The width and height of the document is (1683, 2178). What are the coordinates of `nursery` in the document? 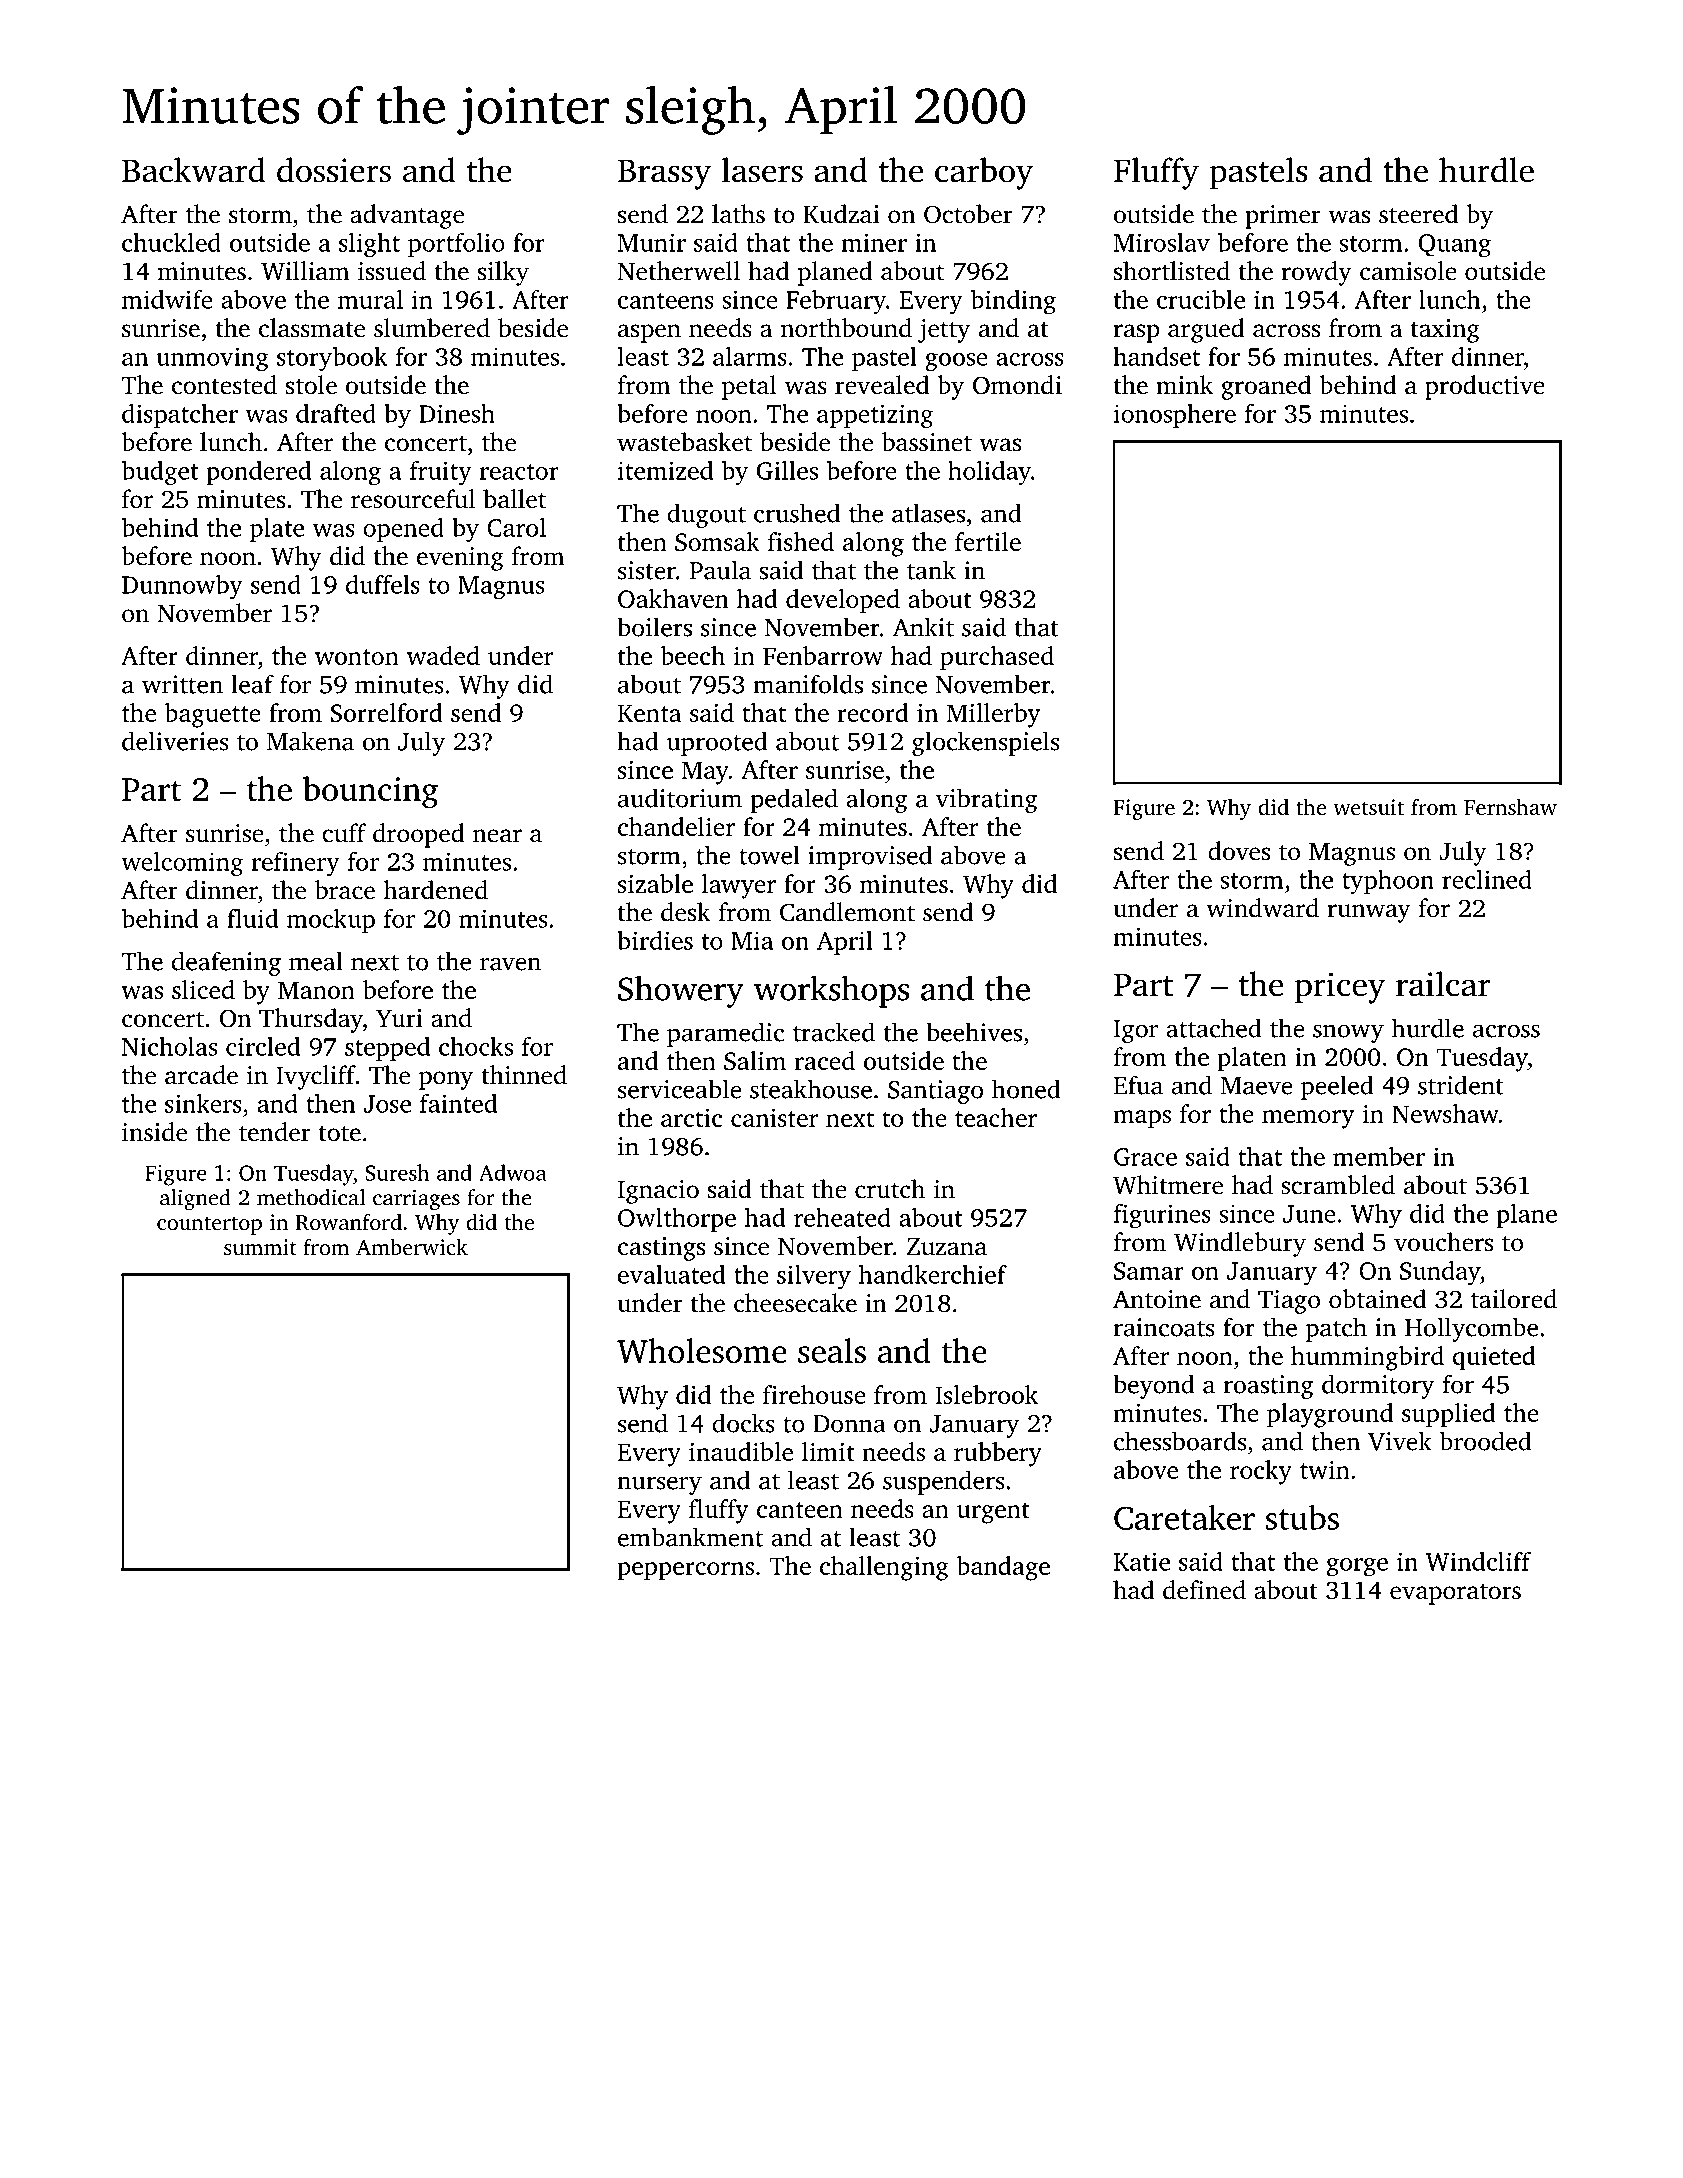 It's located at (659, 1485).
